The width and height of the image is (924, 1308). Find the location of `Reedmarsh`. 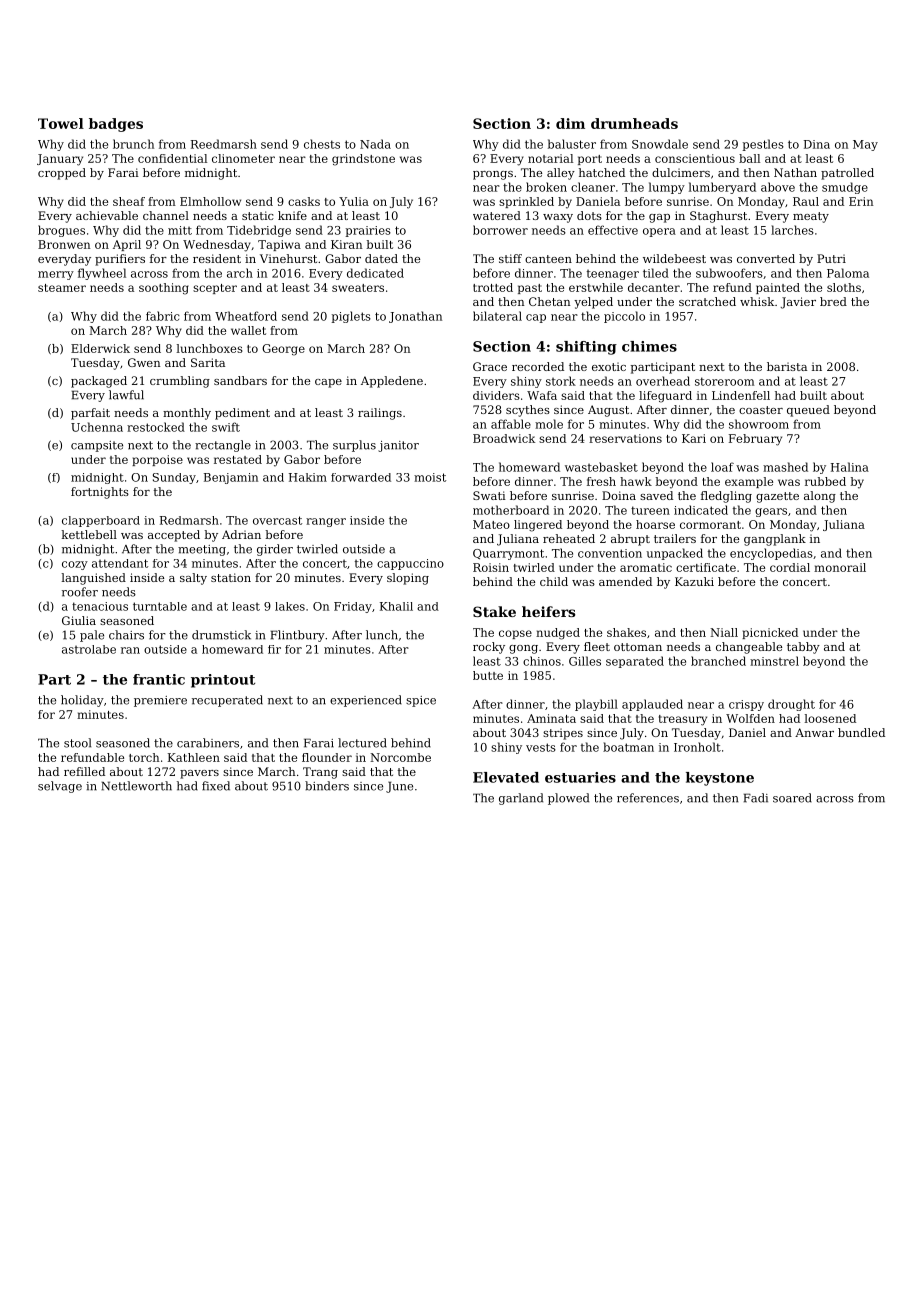

Reedmarsh is located at coordinates (224, 144).
